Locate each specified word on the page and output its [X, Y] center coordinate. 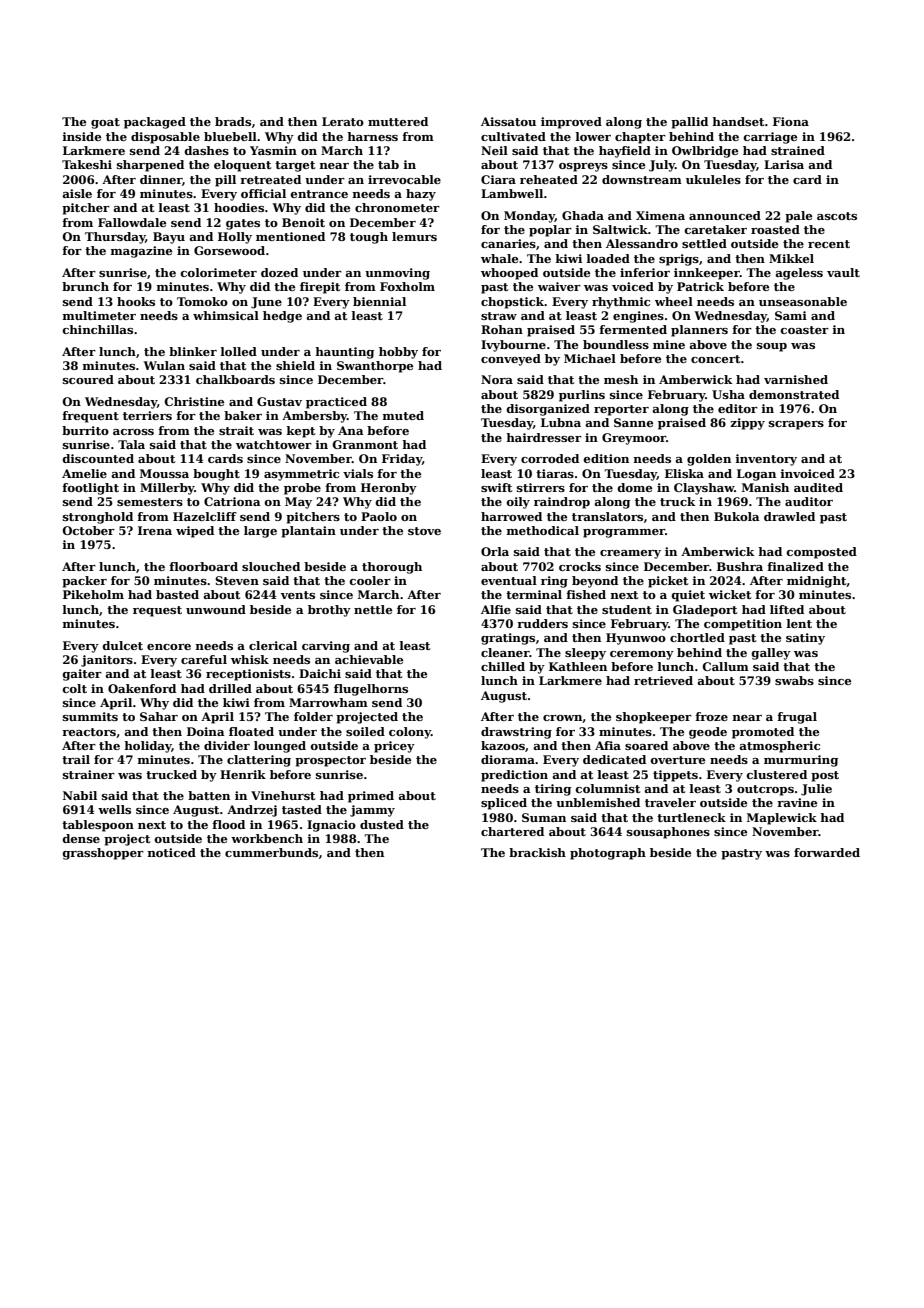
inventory [766, 460]
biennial [379, 301]
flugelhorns [371, 690]
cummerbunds [271, 852]
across [133, 432]
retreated [270, 179]
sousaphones [668, 833]
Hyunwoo [636, 639]
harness [372, 136]
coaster [805, 330]
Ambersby [314, 417]
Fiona [791, 121]
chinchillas [98, 329]
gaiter [82, 675]
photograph [608, 854]
